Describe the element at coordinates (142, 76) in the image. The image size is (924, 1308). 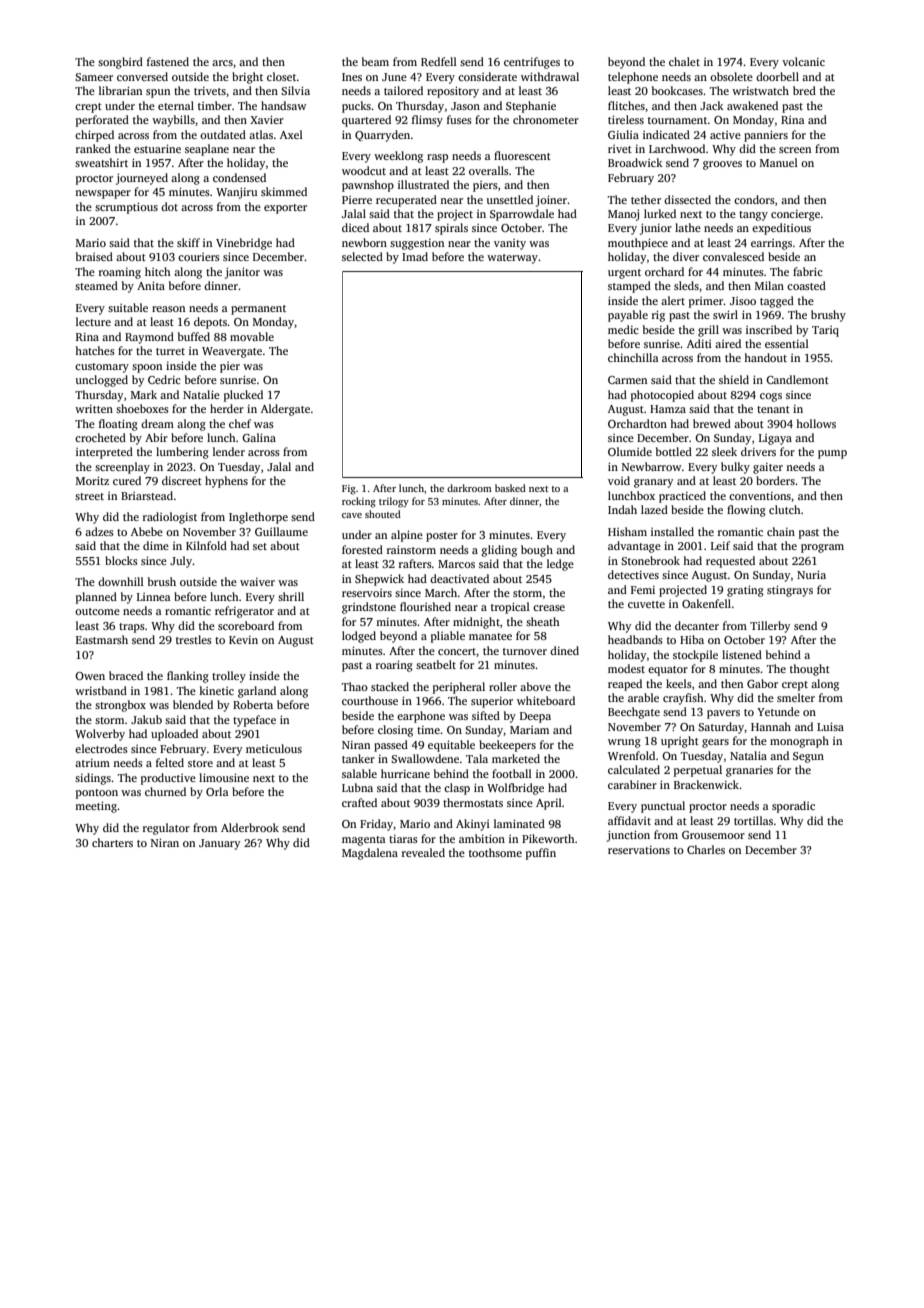
I see `conversed` at that location.
